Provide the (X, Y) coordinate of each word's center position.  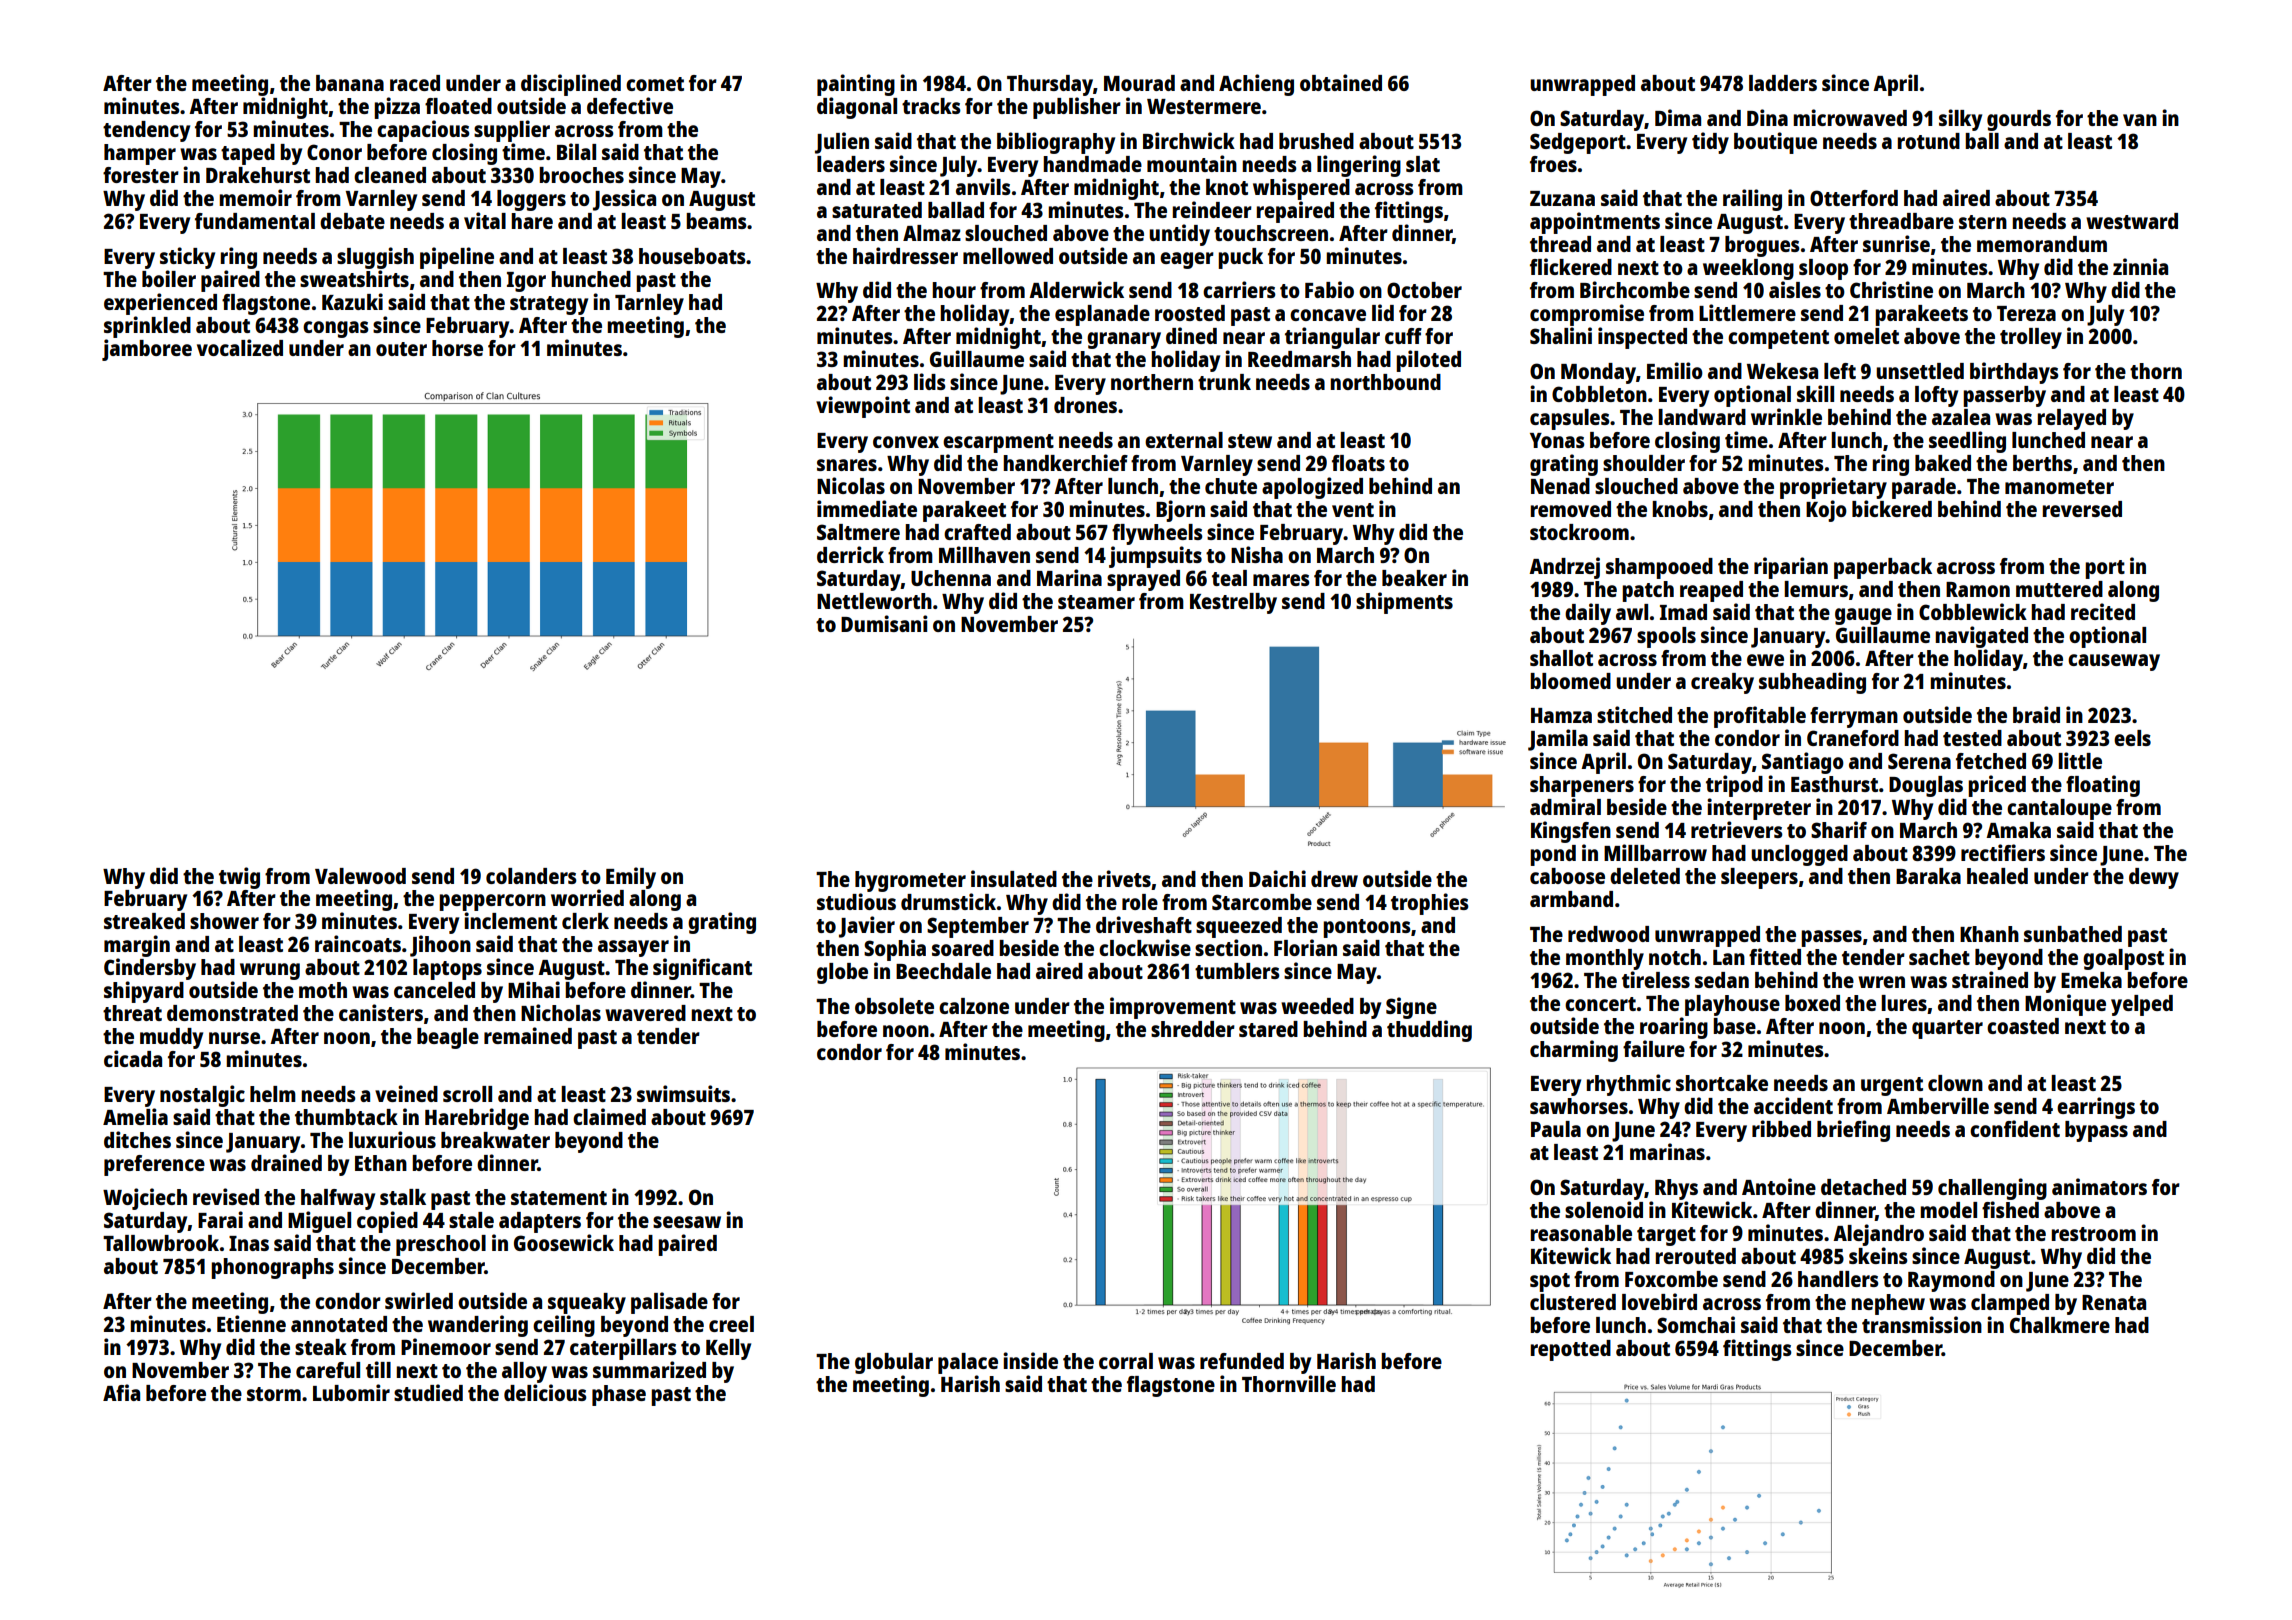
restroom (2093, 1234)
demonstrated (232, 1013)
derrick (850, 554)
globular (894, 1363)
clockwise (1145, 947)
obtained (1341, 82)
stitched (1634, 714)
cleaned (390, 175)
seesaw (687, 1222)
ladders (1783, 83)
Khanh (1989, 934)
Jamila (1558, 740)
